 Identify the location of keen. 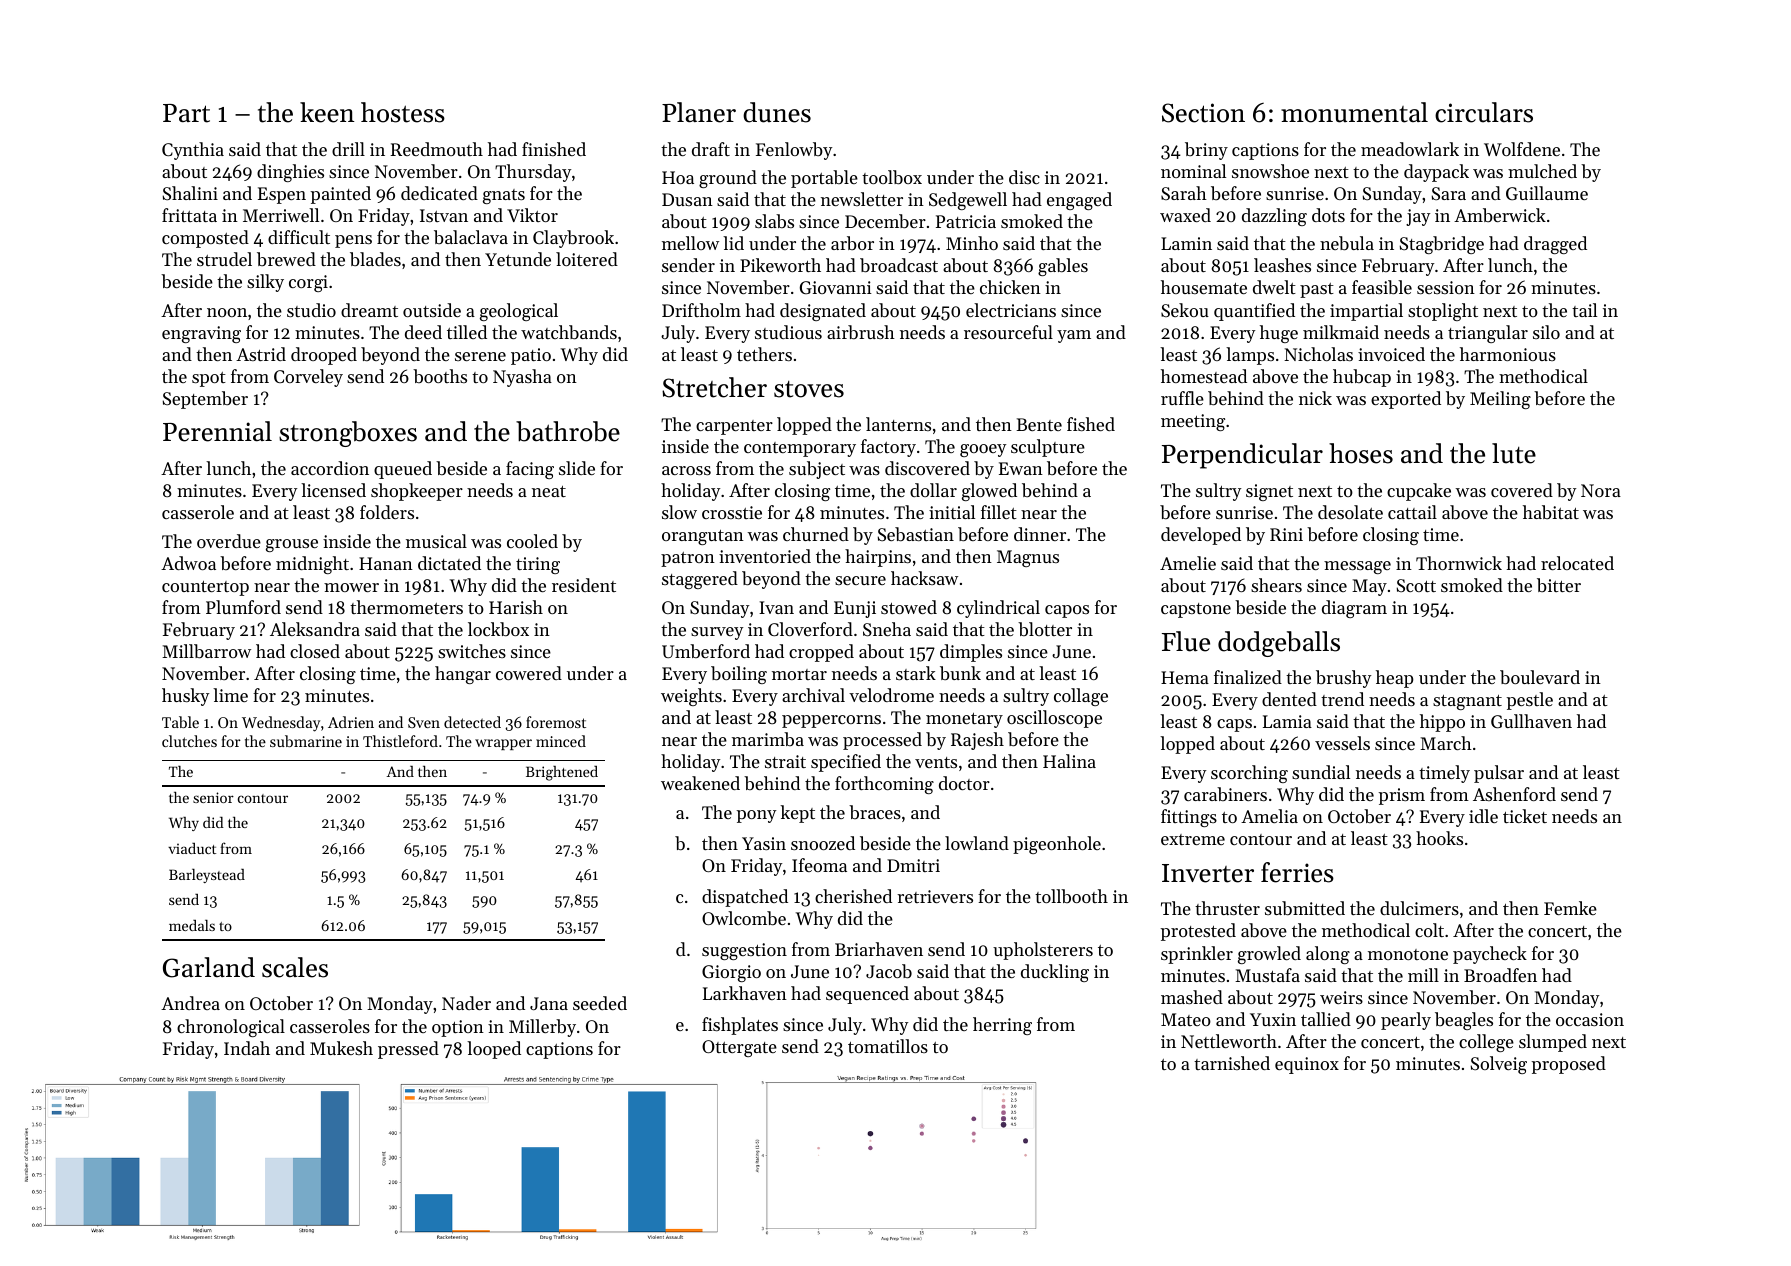
(327, 112).
